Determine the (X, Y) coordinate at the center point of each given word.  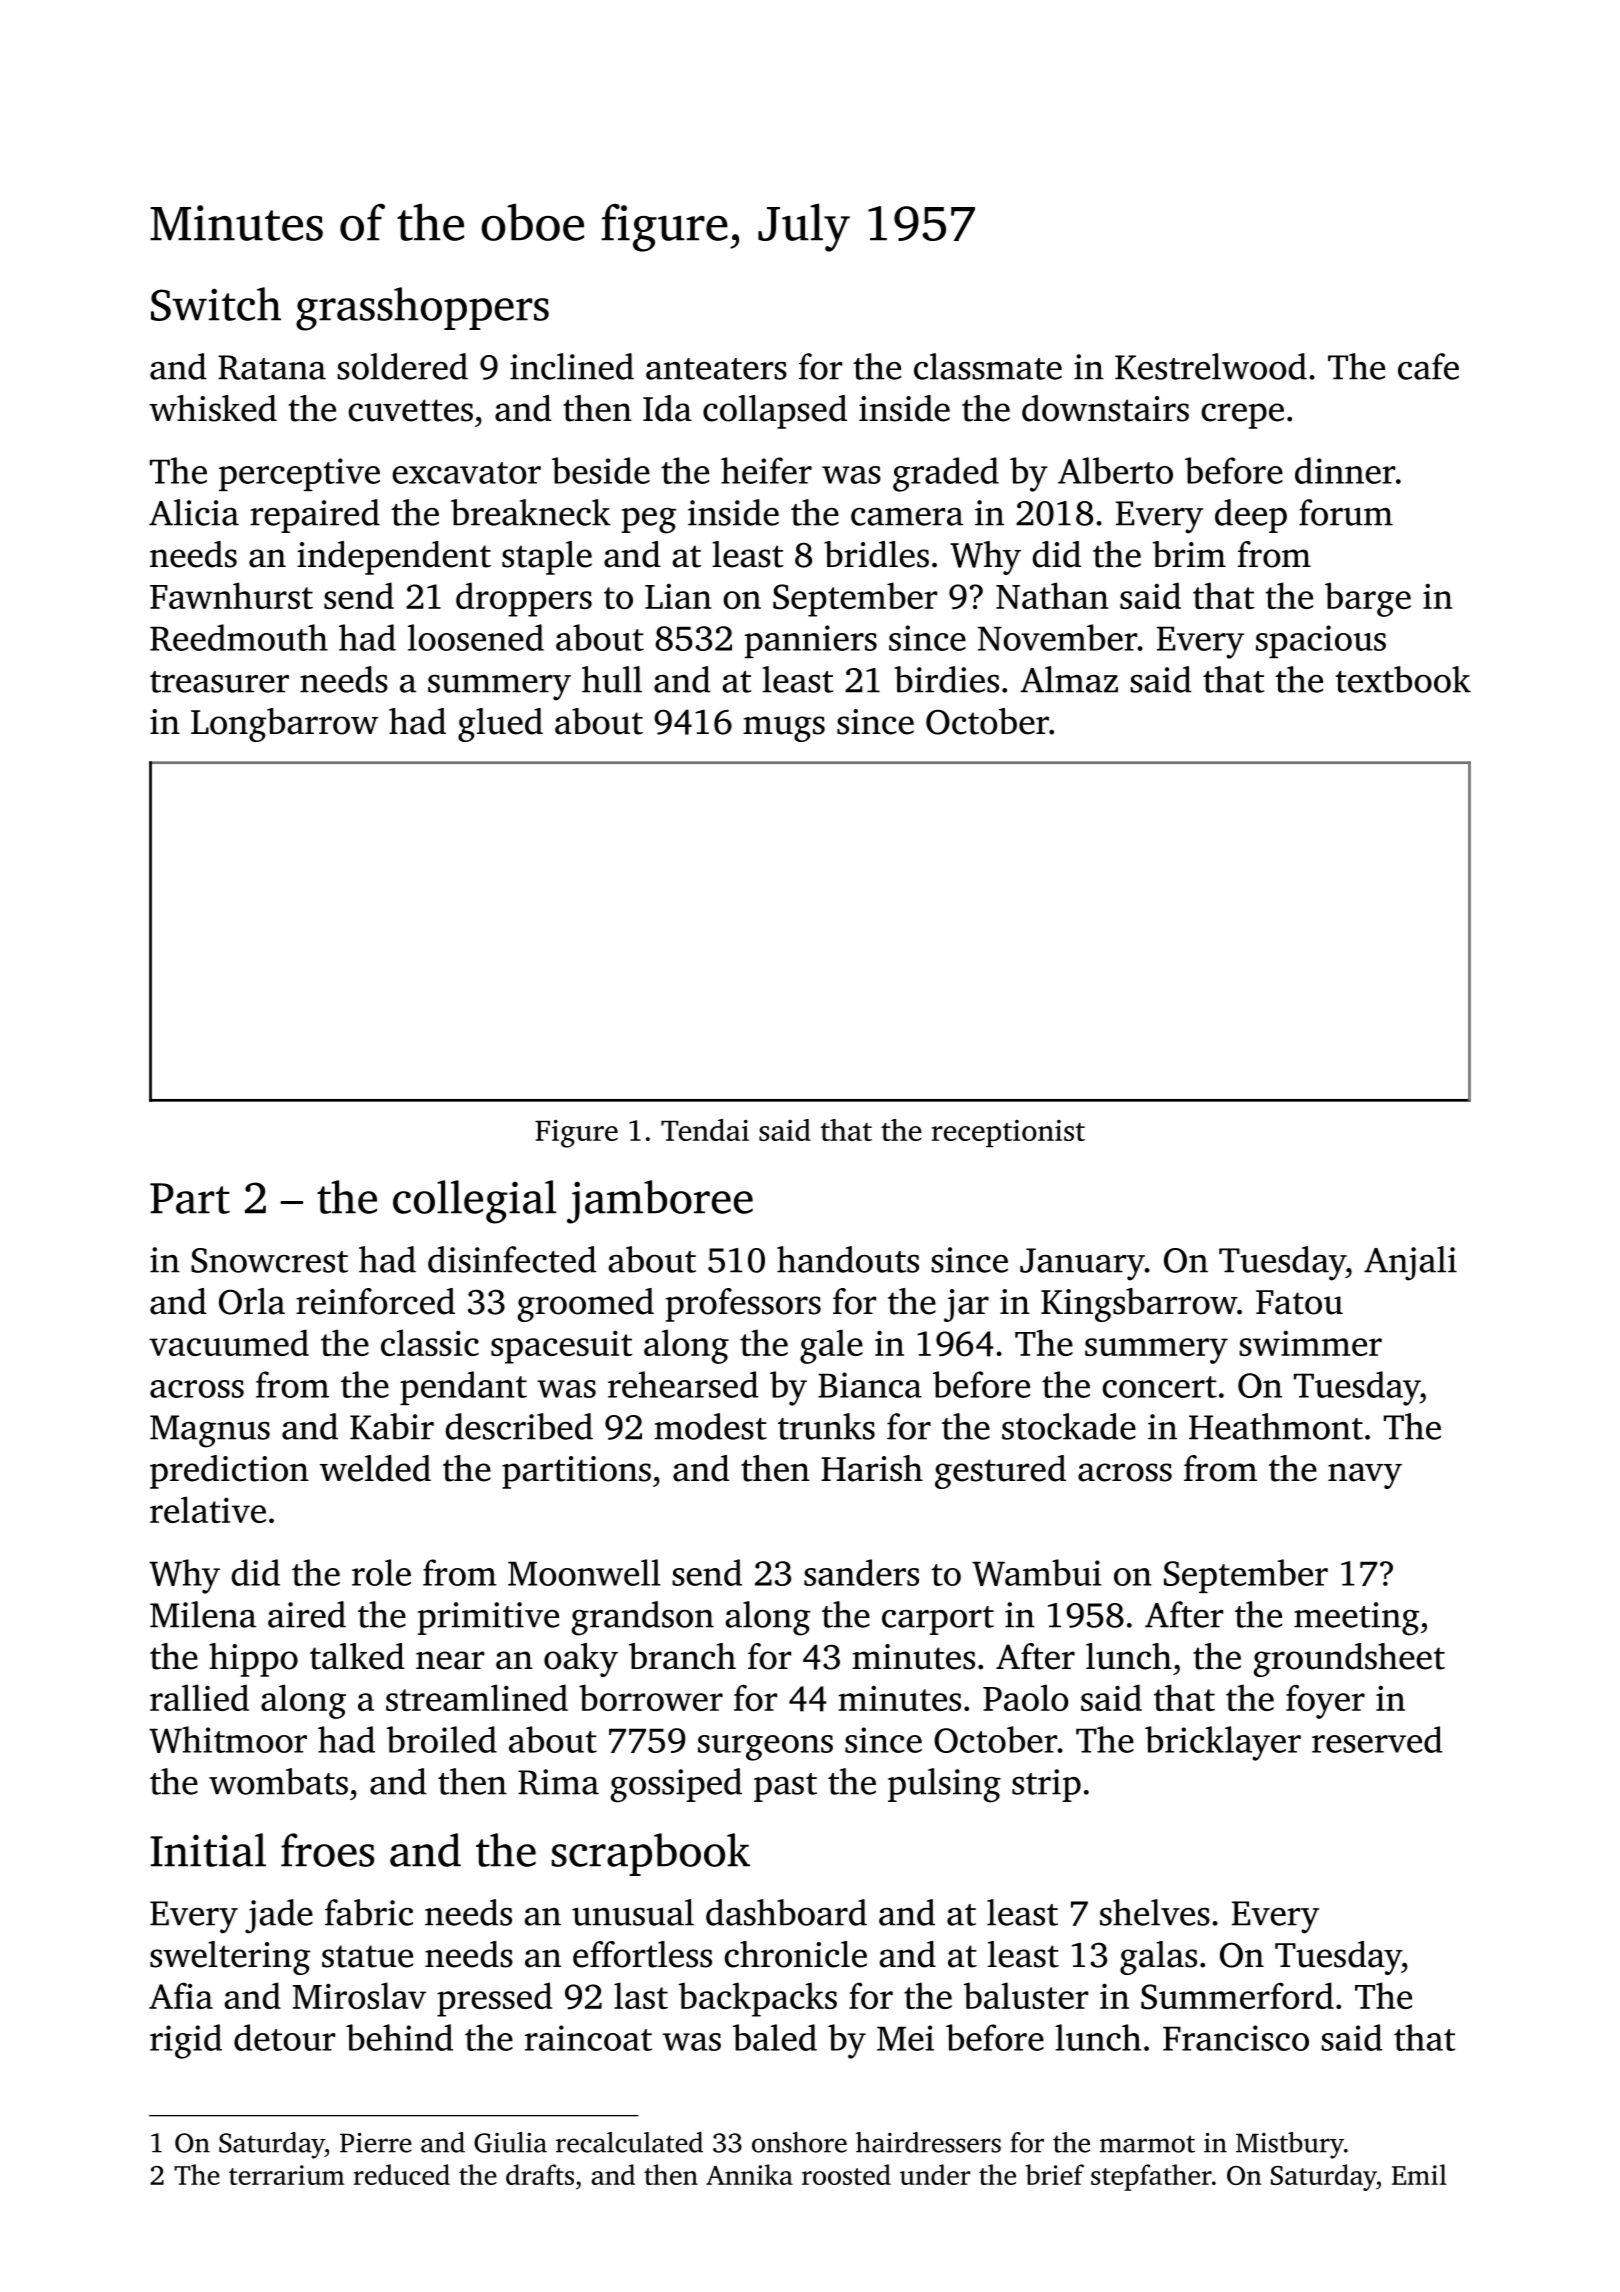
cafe (1428, 366)
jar (966, 1305)
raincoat (588, 2038)
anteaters (716, 369)
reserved (1377, 1739)
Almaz (1069, 679)
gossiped (676, 1785)
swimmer (1310, 1343)
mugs (784, 729)
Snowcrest (269, 1260)
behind (399, 2037)
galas (1158, 1958)
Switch (216, 304)
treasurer (219, 682)
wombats (278, 1781)
